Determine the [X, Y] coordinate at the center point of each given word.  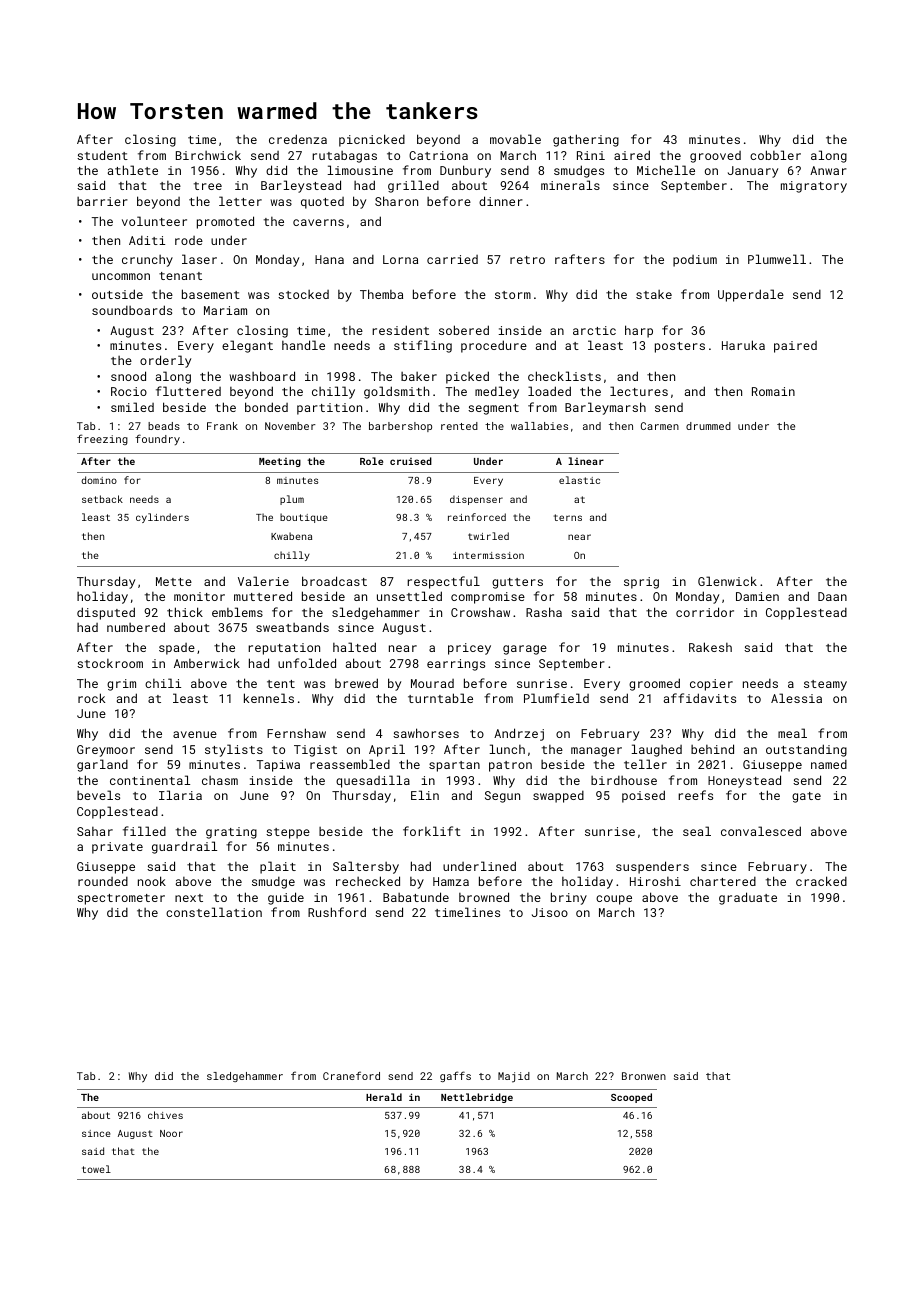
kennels [269, 698]
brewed [356, 683]
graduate [748, 898]
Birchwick [208, 155]
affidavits [700, 698]
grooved [715, 157]
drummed [708, 426]
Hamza [451, 881]
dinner [501, 201]
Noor [171, 1133]
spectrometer [121, 899]
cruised [411, 461]
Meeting [280, 462]
